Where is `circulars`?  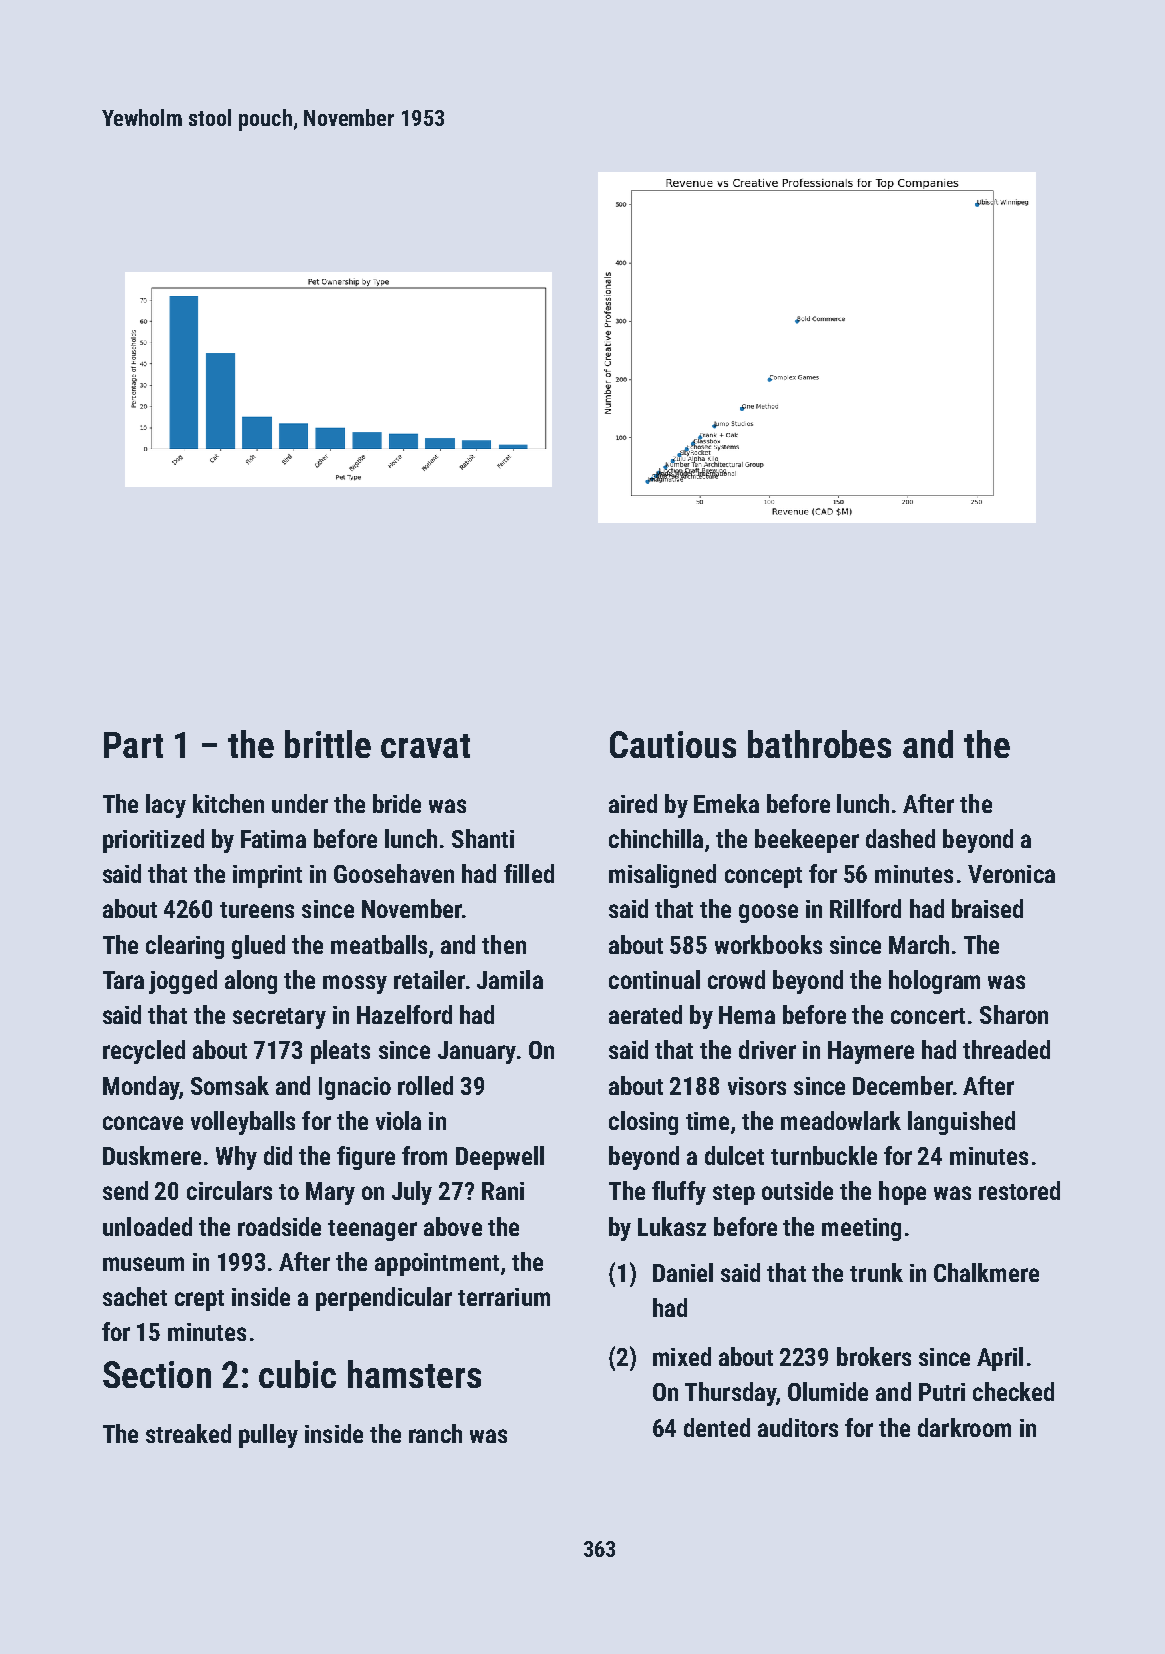
circulars is located at coordinates (229, 1190).
